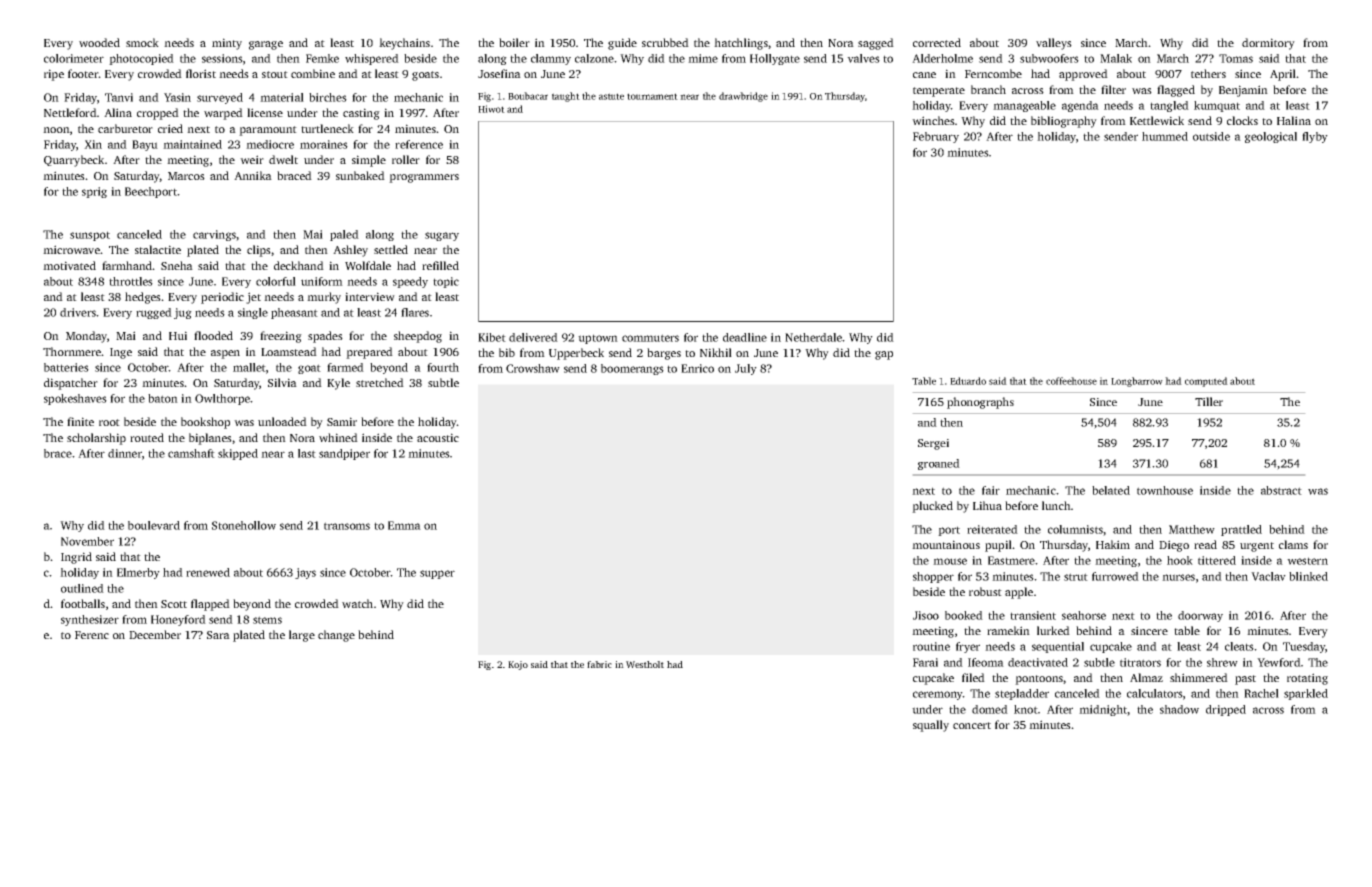 The width and height of the screenshot is (1372, 887). Describe the element at coordinates (926, 615) in the screenshot. I see `Jisoo` at that location.
